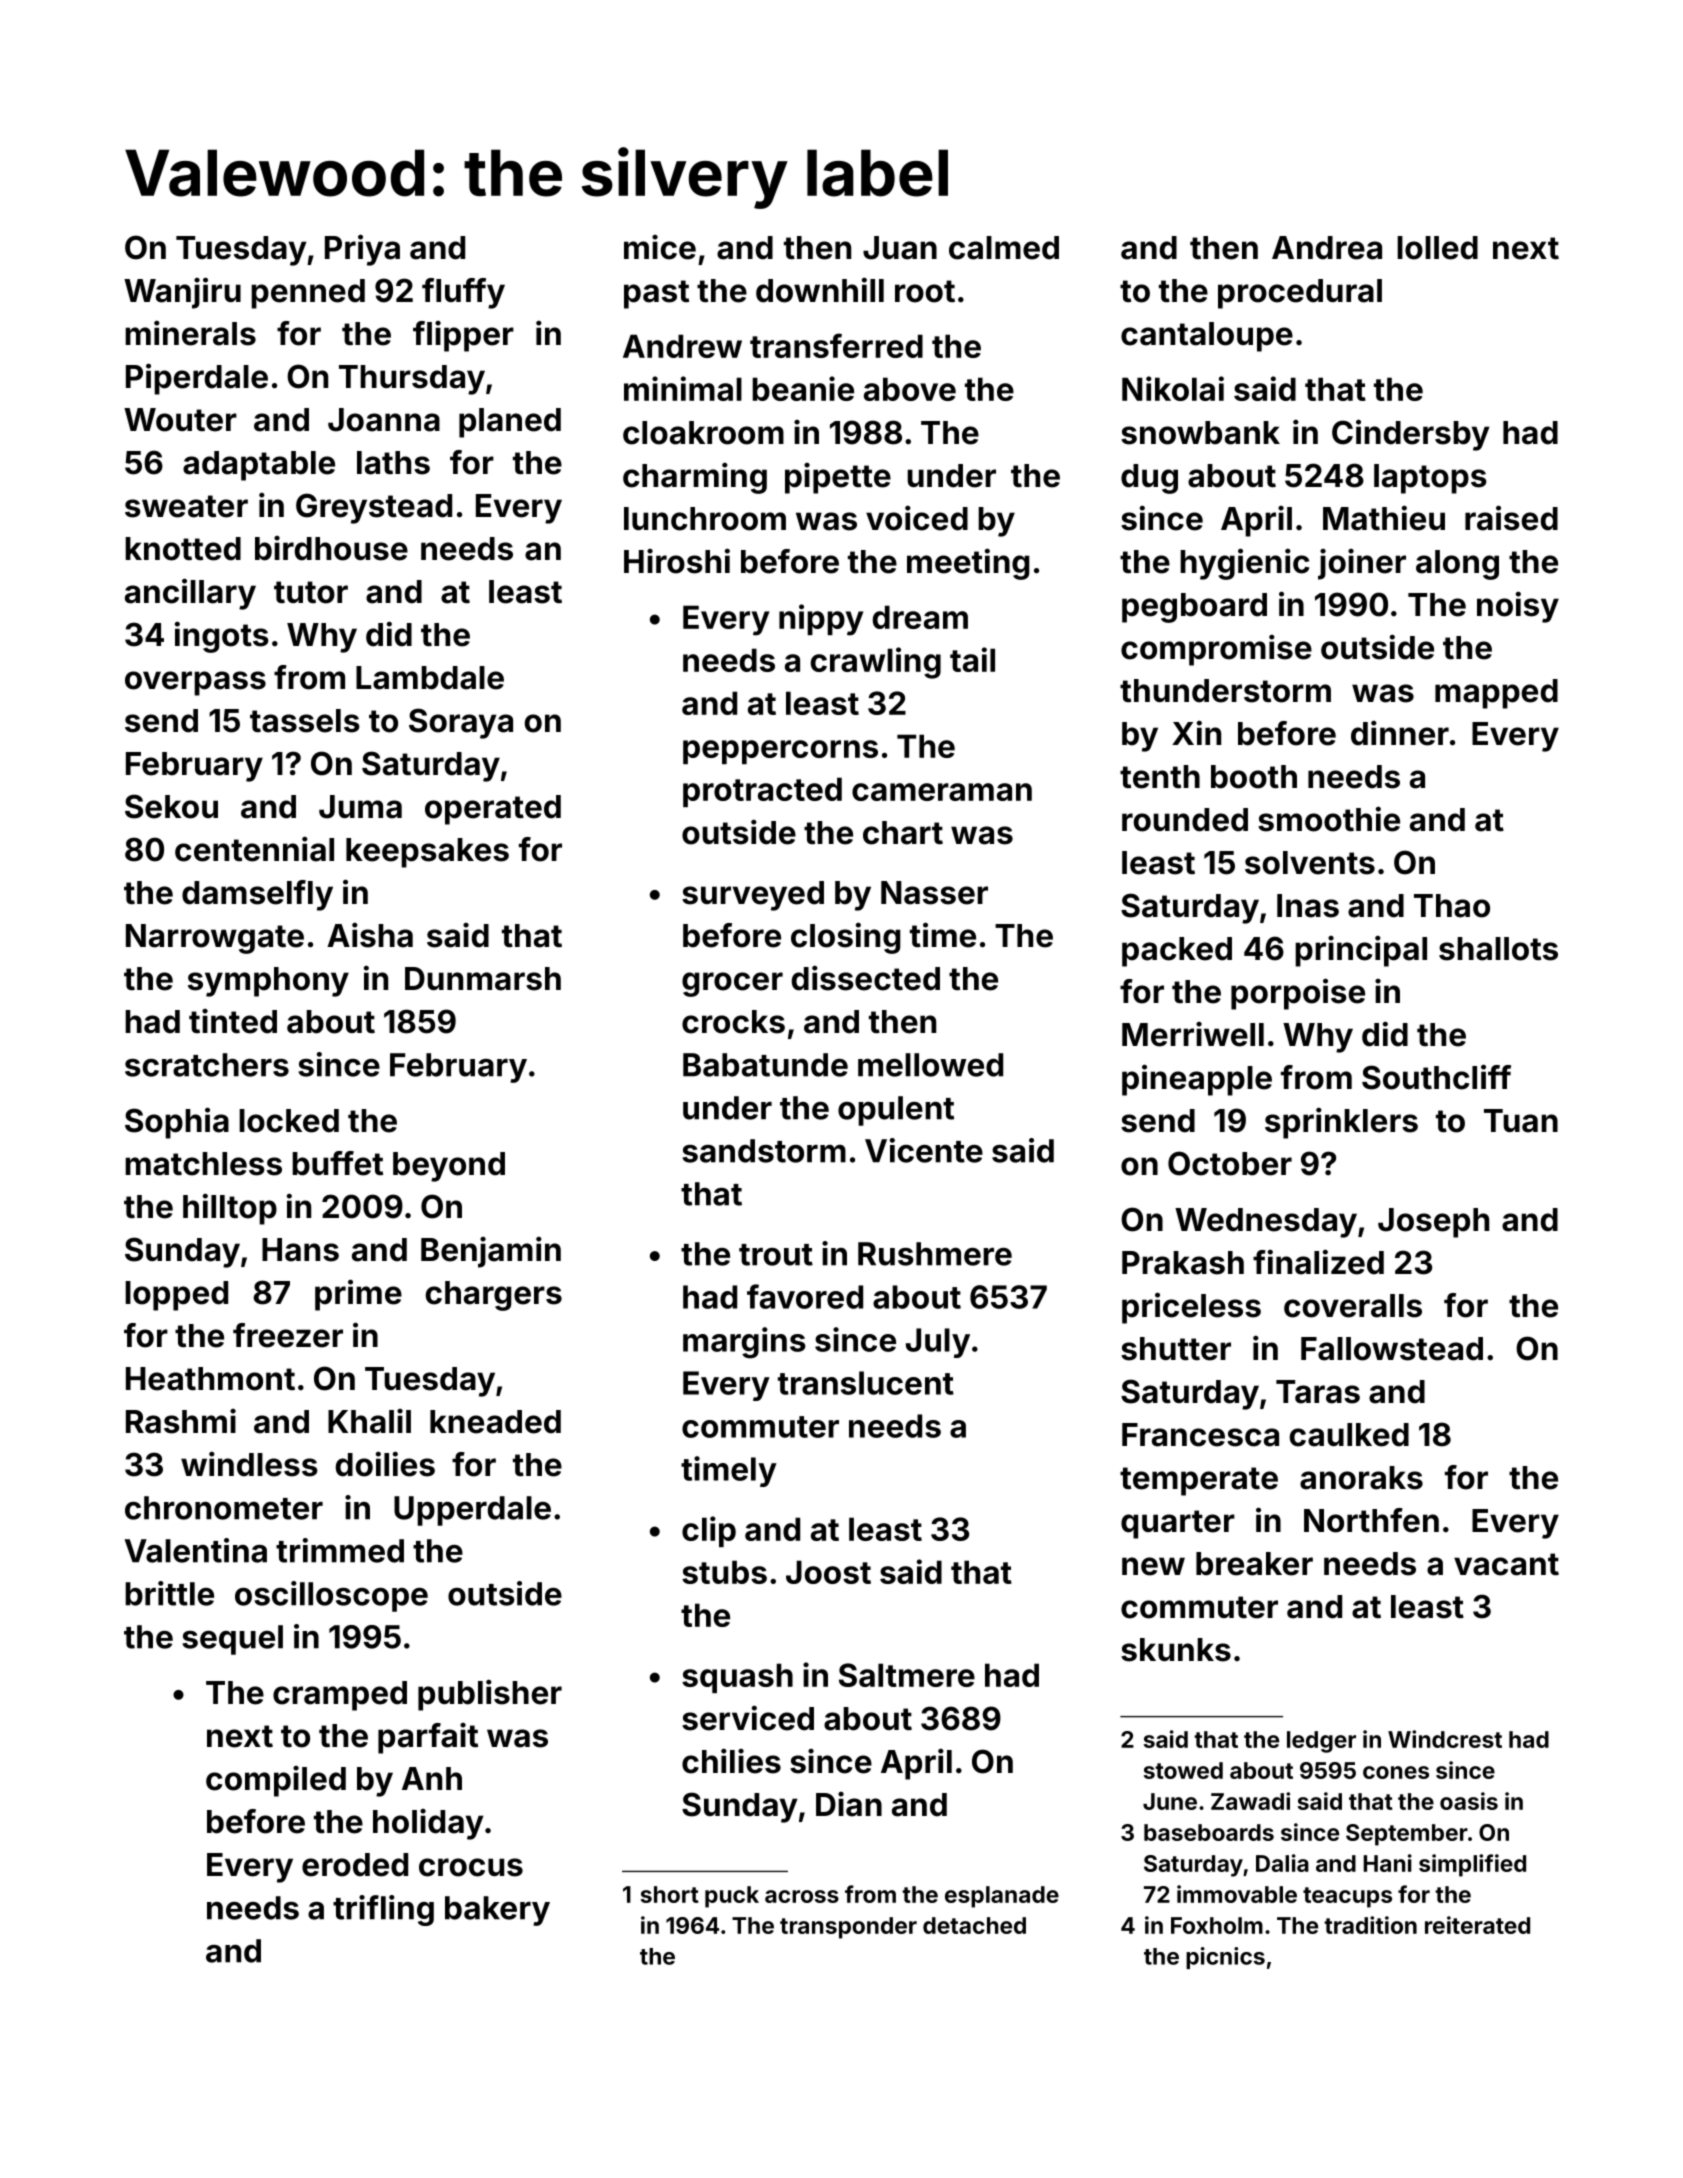 This page has height=2178, width=1683. I want to click on sprinklers, so click(1341, 1123).
